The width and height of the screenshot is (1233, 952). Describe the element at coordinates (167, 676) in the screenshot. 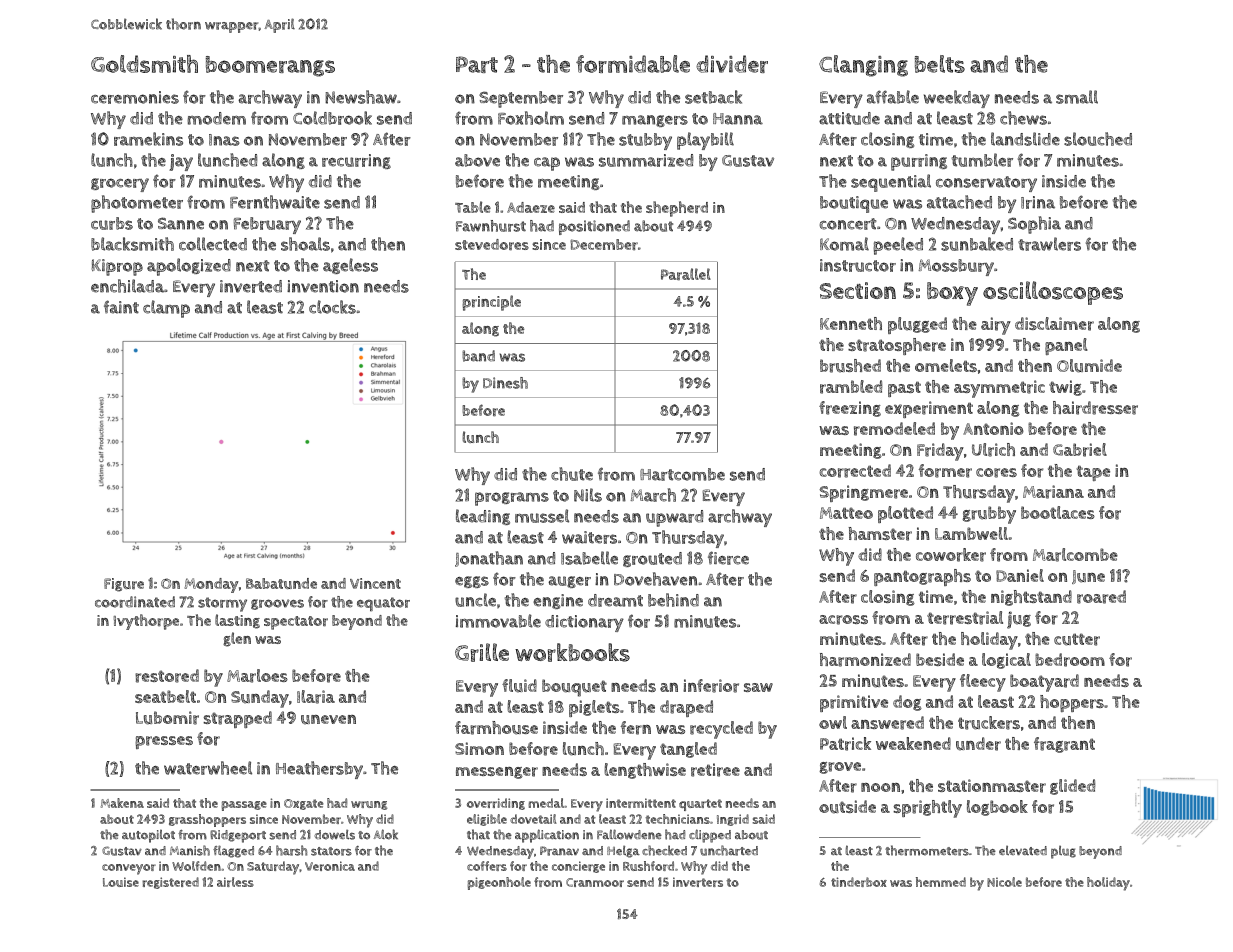

I see `restored` at that location.
